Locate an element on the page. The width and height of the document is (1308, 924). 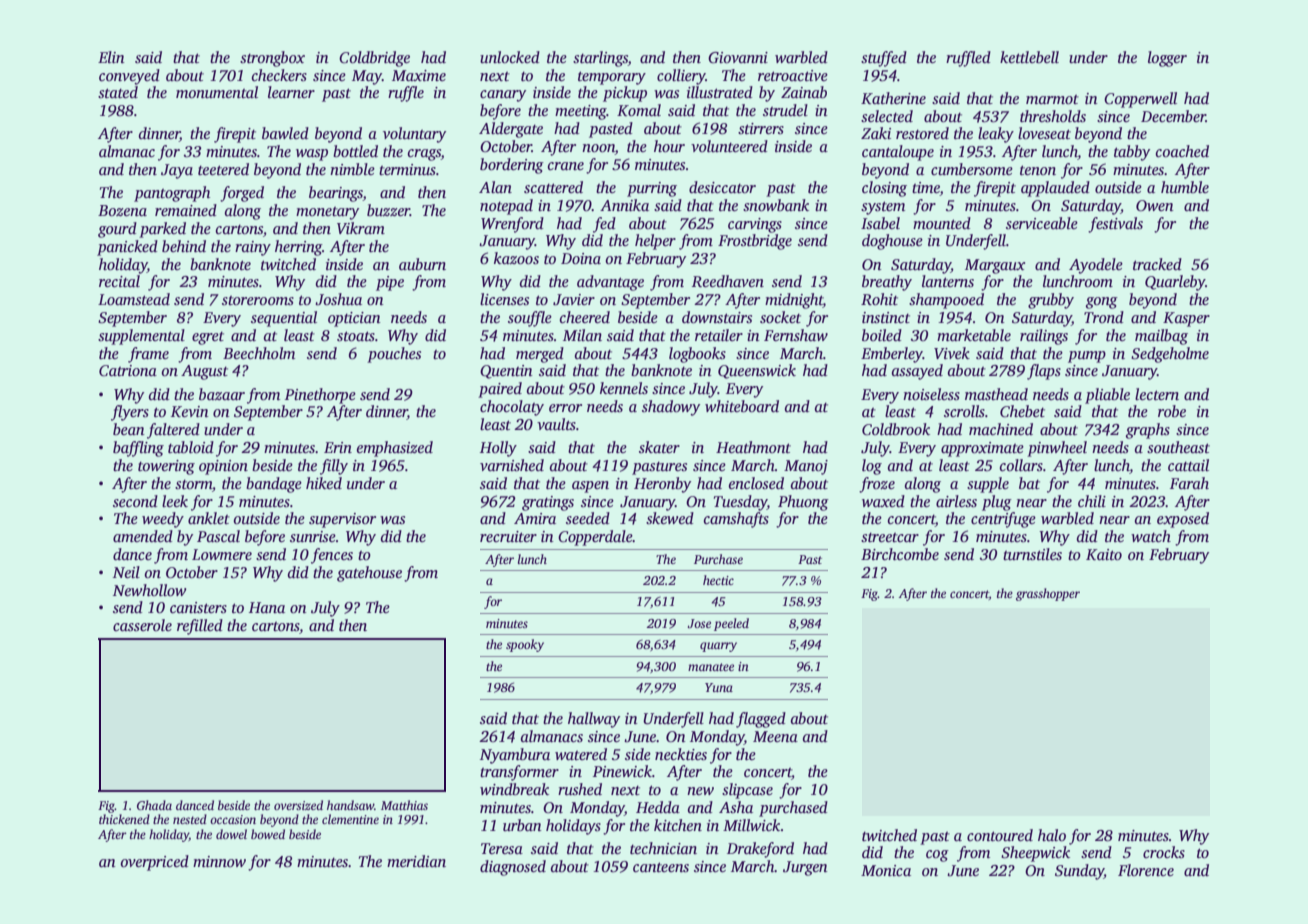
kettlebell is located at coordinates (1029, 57).
